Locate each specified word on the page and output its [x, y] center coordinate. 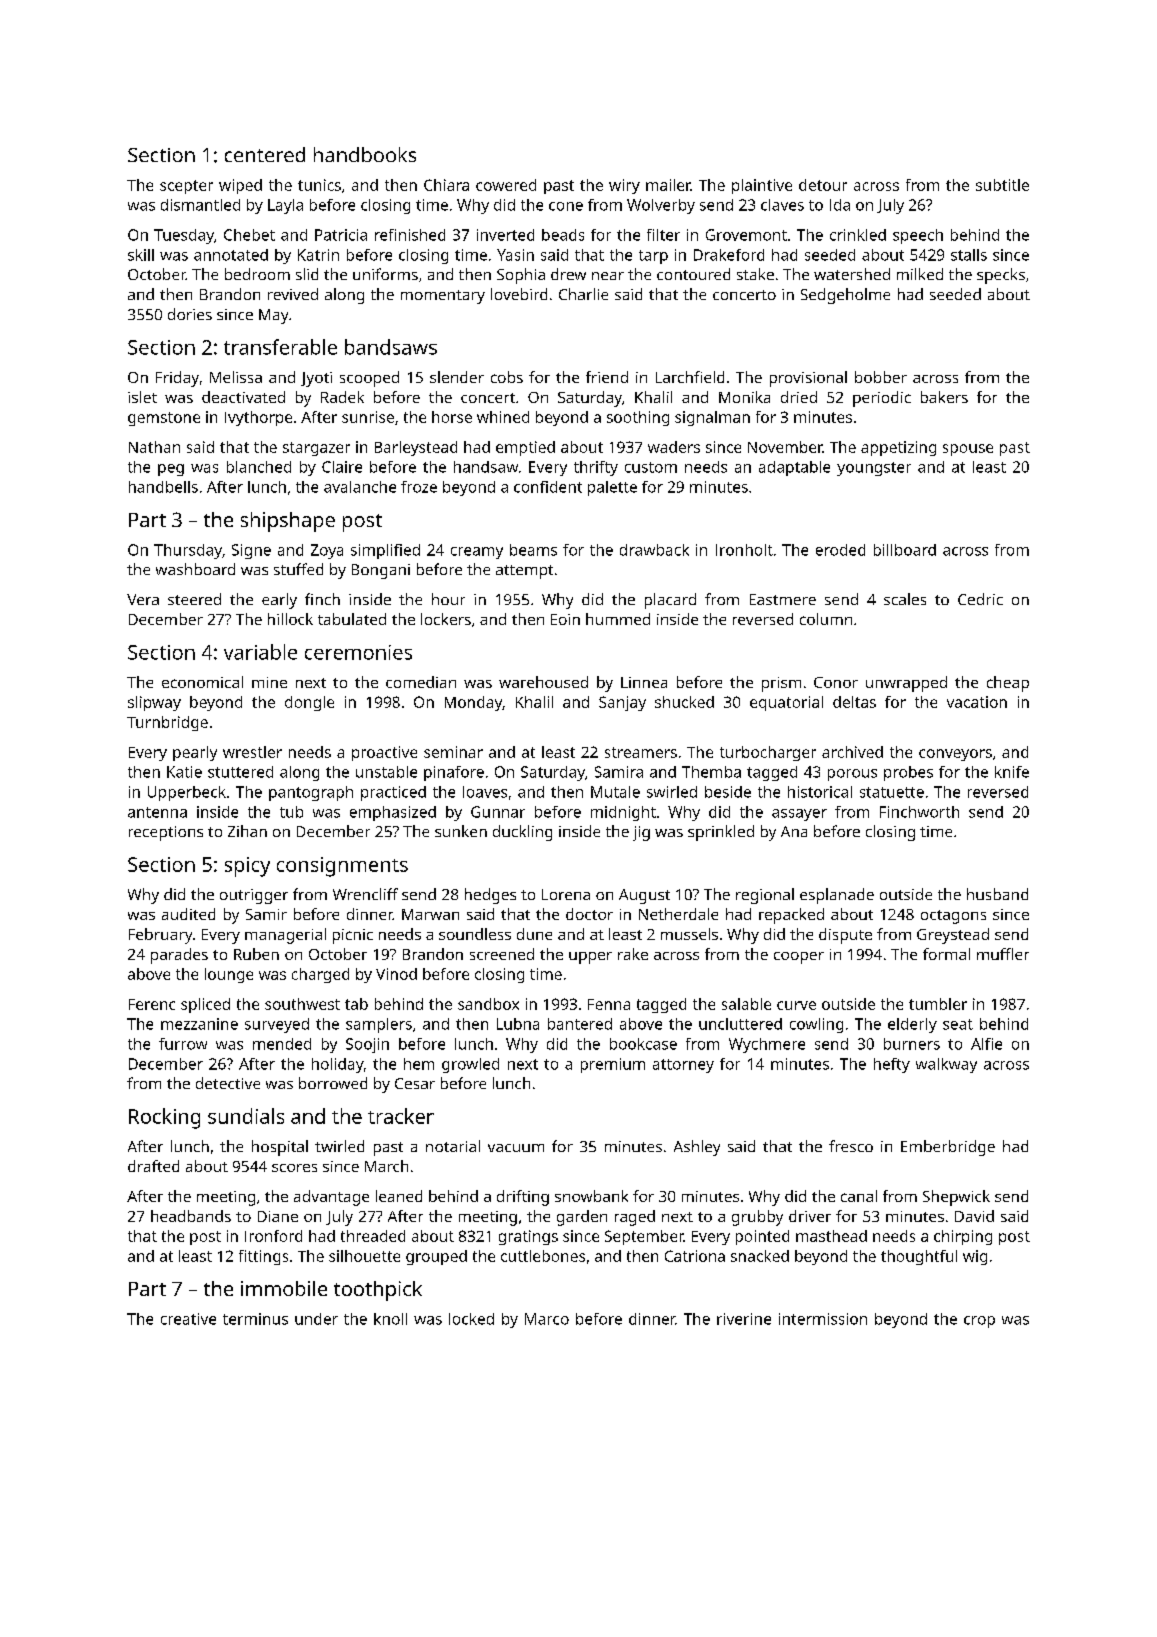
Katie [184, 772]
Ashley [697, 1148]
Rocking [164, 1118]
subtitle [1002, 185]
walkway [946, 1065]
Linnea [644, 682]
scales [905, 599]
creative [188, 1319]
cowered [506, 185]
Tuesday [184, 236]
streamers [641, 752]
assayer [799, 815]
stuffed [298, 569]
